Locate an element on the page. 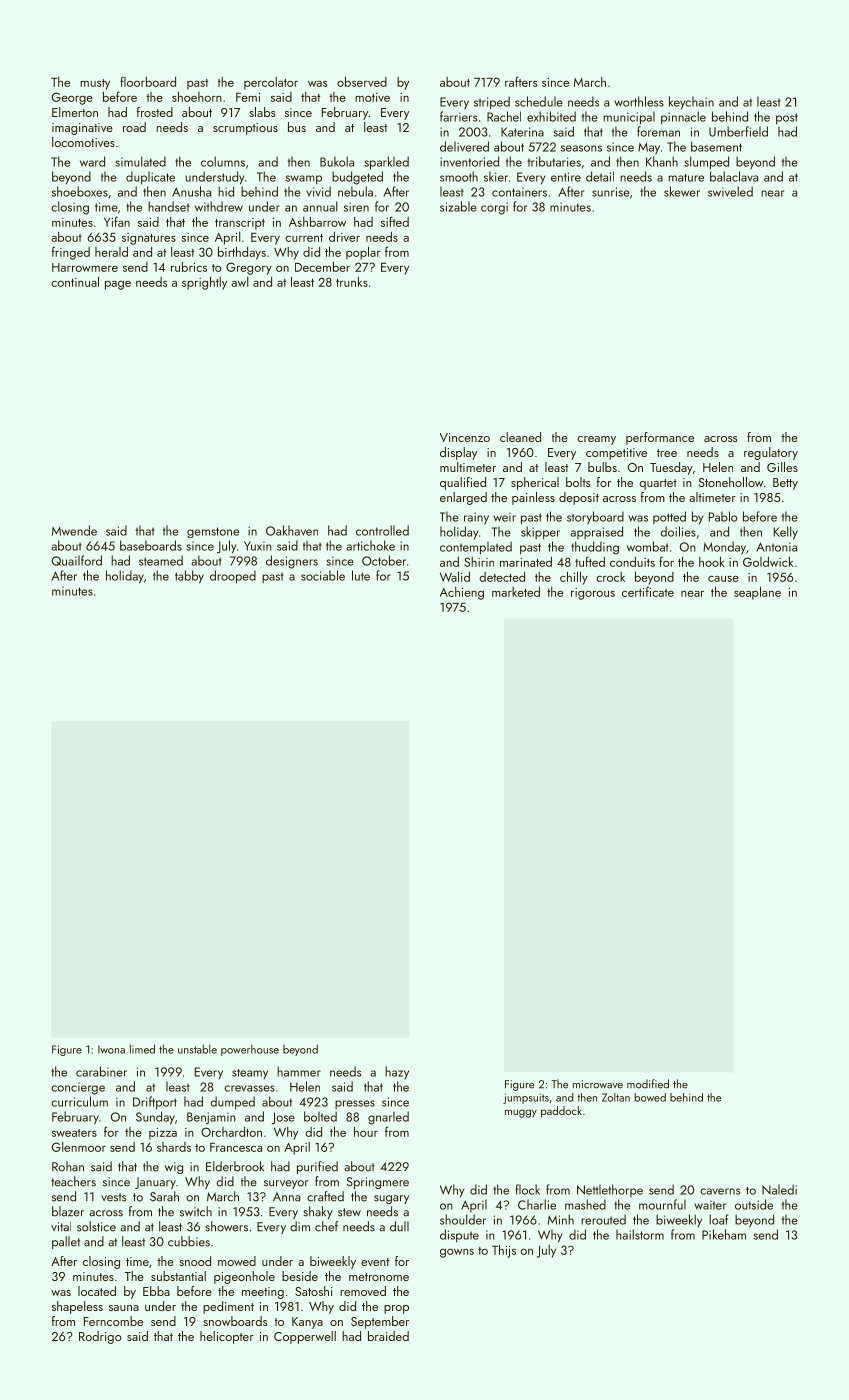  carabiner is located at coordinates (101, 1071).
